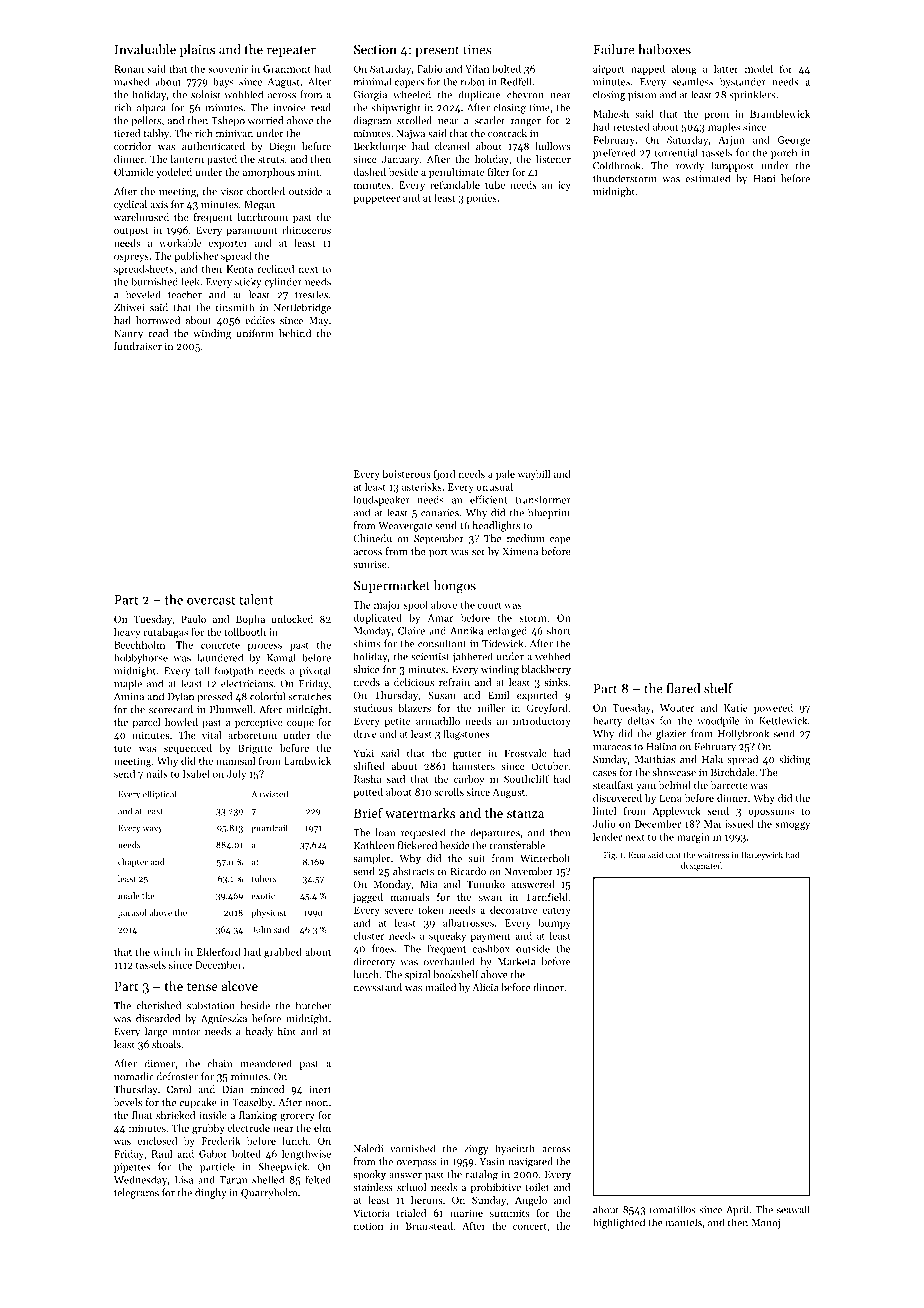  I want to click on hatboxes, so click(664, 49).
